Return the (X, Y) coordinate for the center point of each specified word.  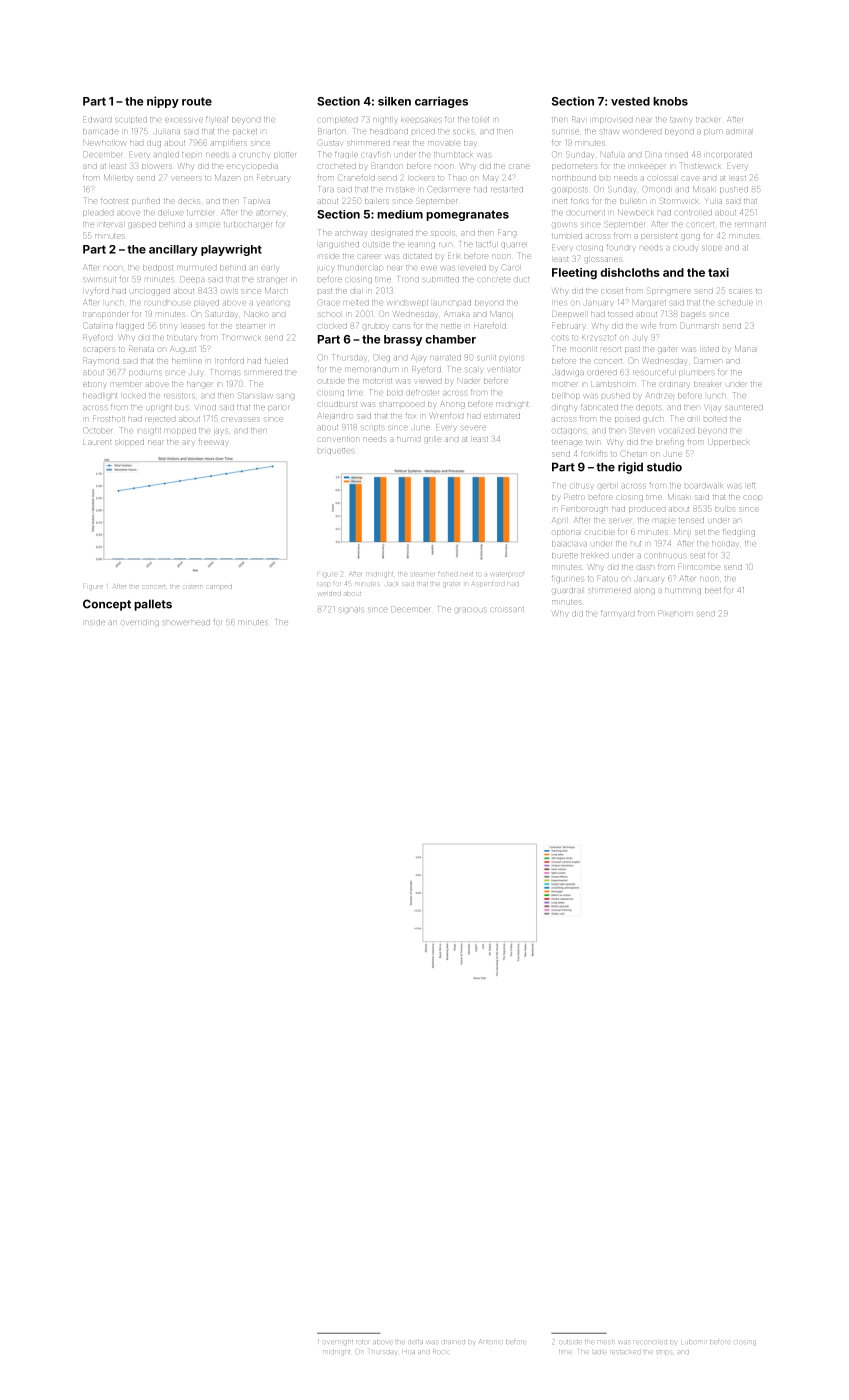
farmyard (617, 614)
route (197, 101)
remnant (750, 224)
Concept (107, 605)
